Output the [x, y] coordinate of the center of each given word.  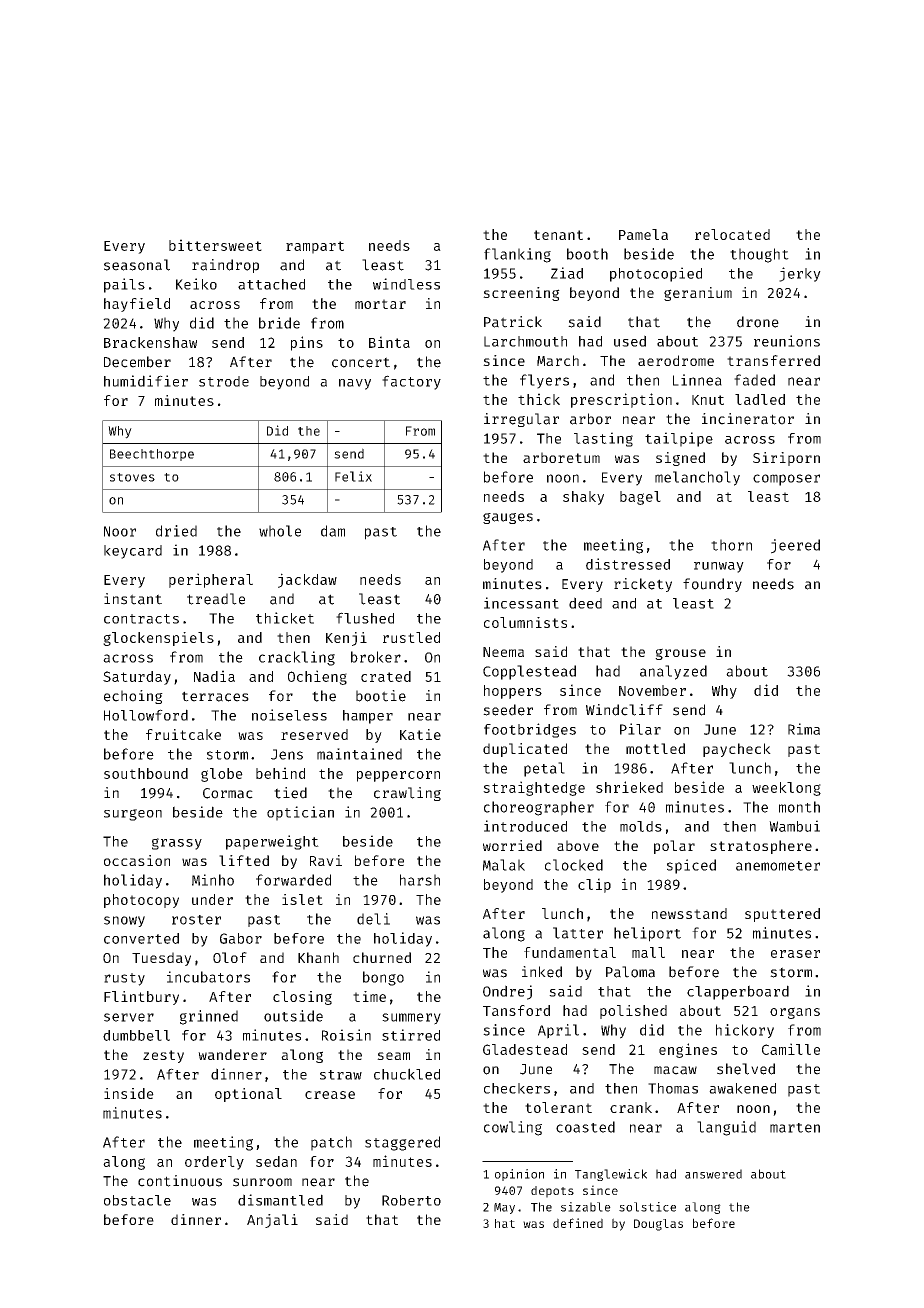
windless [406, 284]
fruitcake [183, 734]
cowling [513, 1128]
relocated [732, 234]
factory [411, 382]
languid [726, 1128]
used [630, 341]
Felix [353, 476]
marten [795, 1128]
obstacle [137, 1200]
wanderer [232, 1054]
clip [594, 885]
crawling [407, 794]
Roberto [411, 1200]
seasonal [137, 265]
